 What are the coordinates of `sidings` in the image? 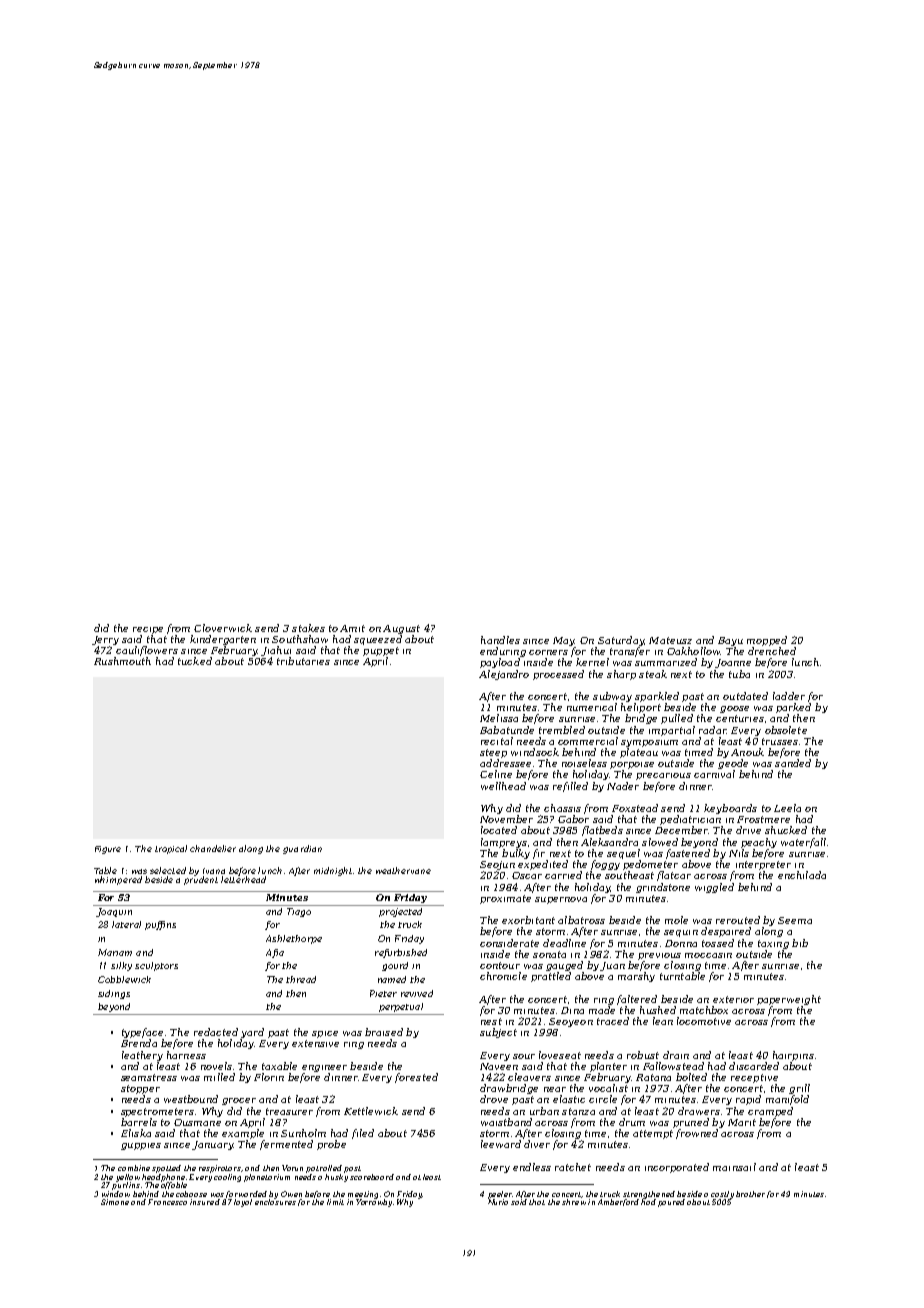 It's located at (114, 994).
